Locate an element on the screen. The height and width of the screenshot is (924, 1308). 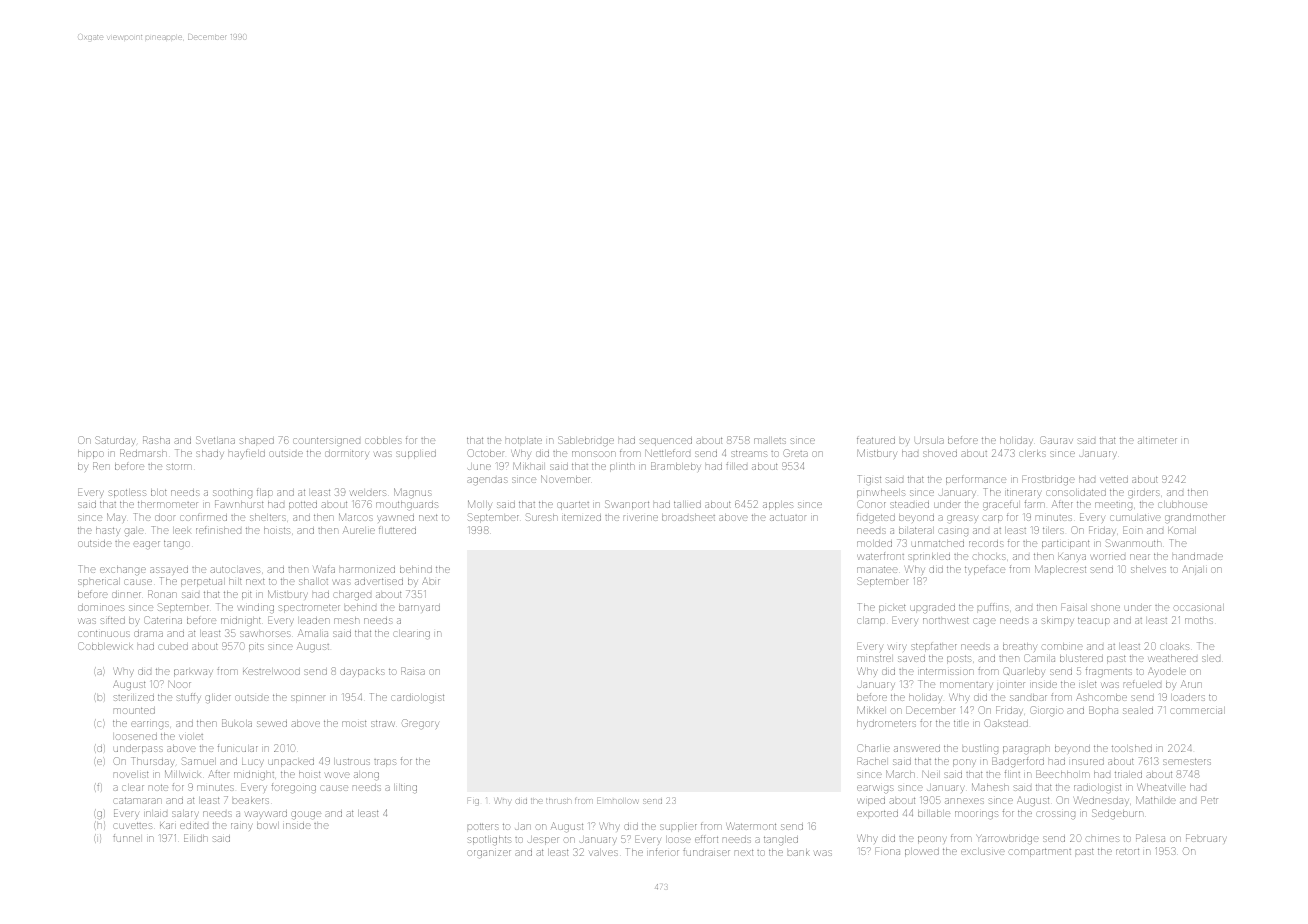
agendas is located at coordinates (487, 480).
